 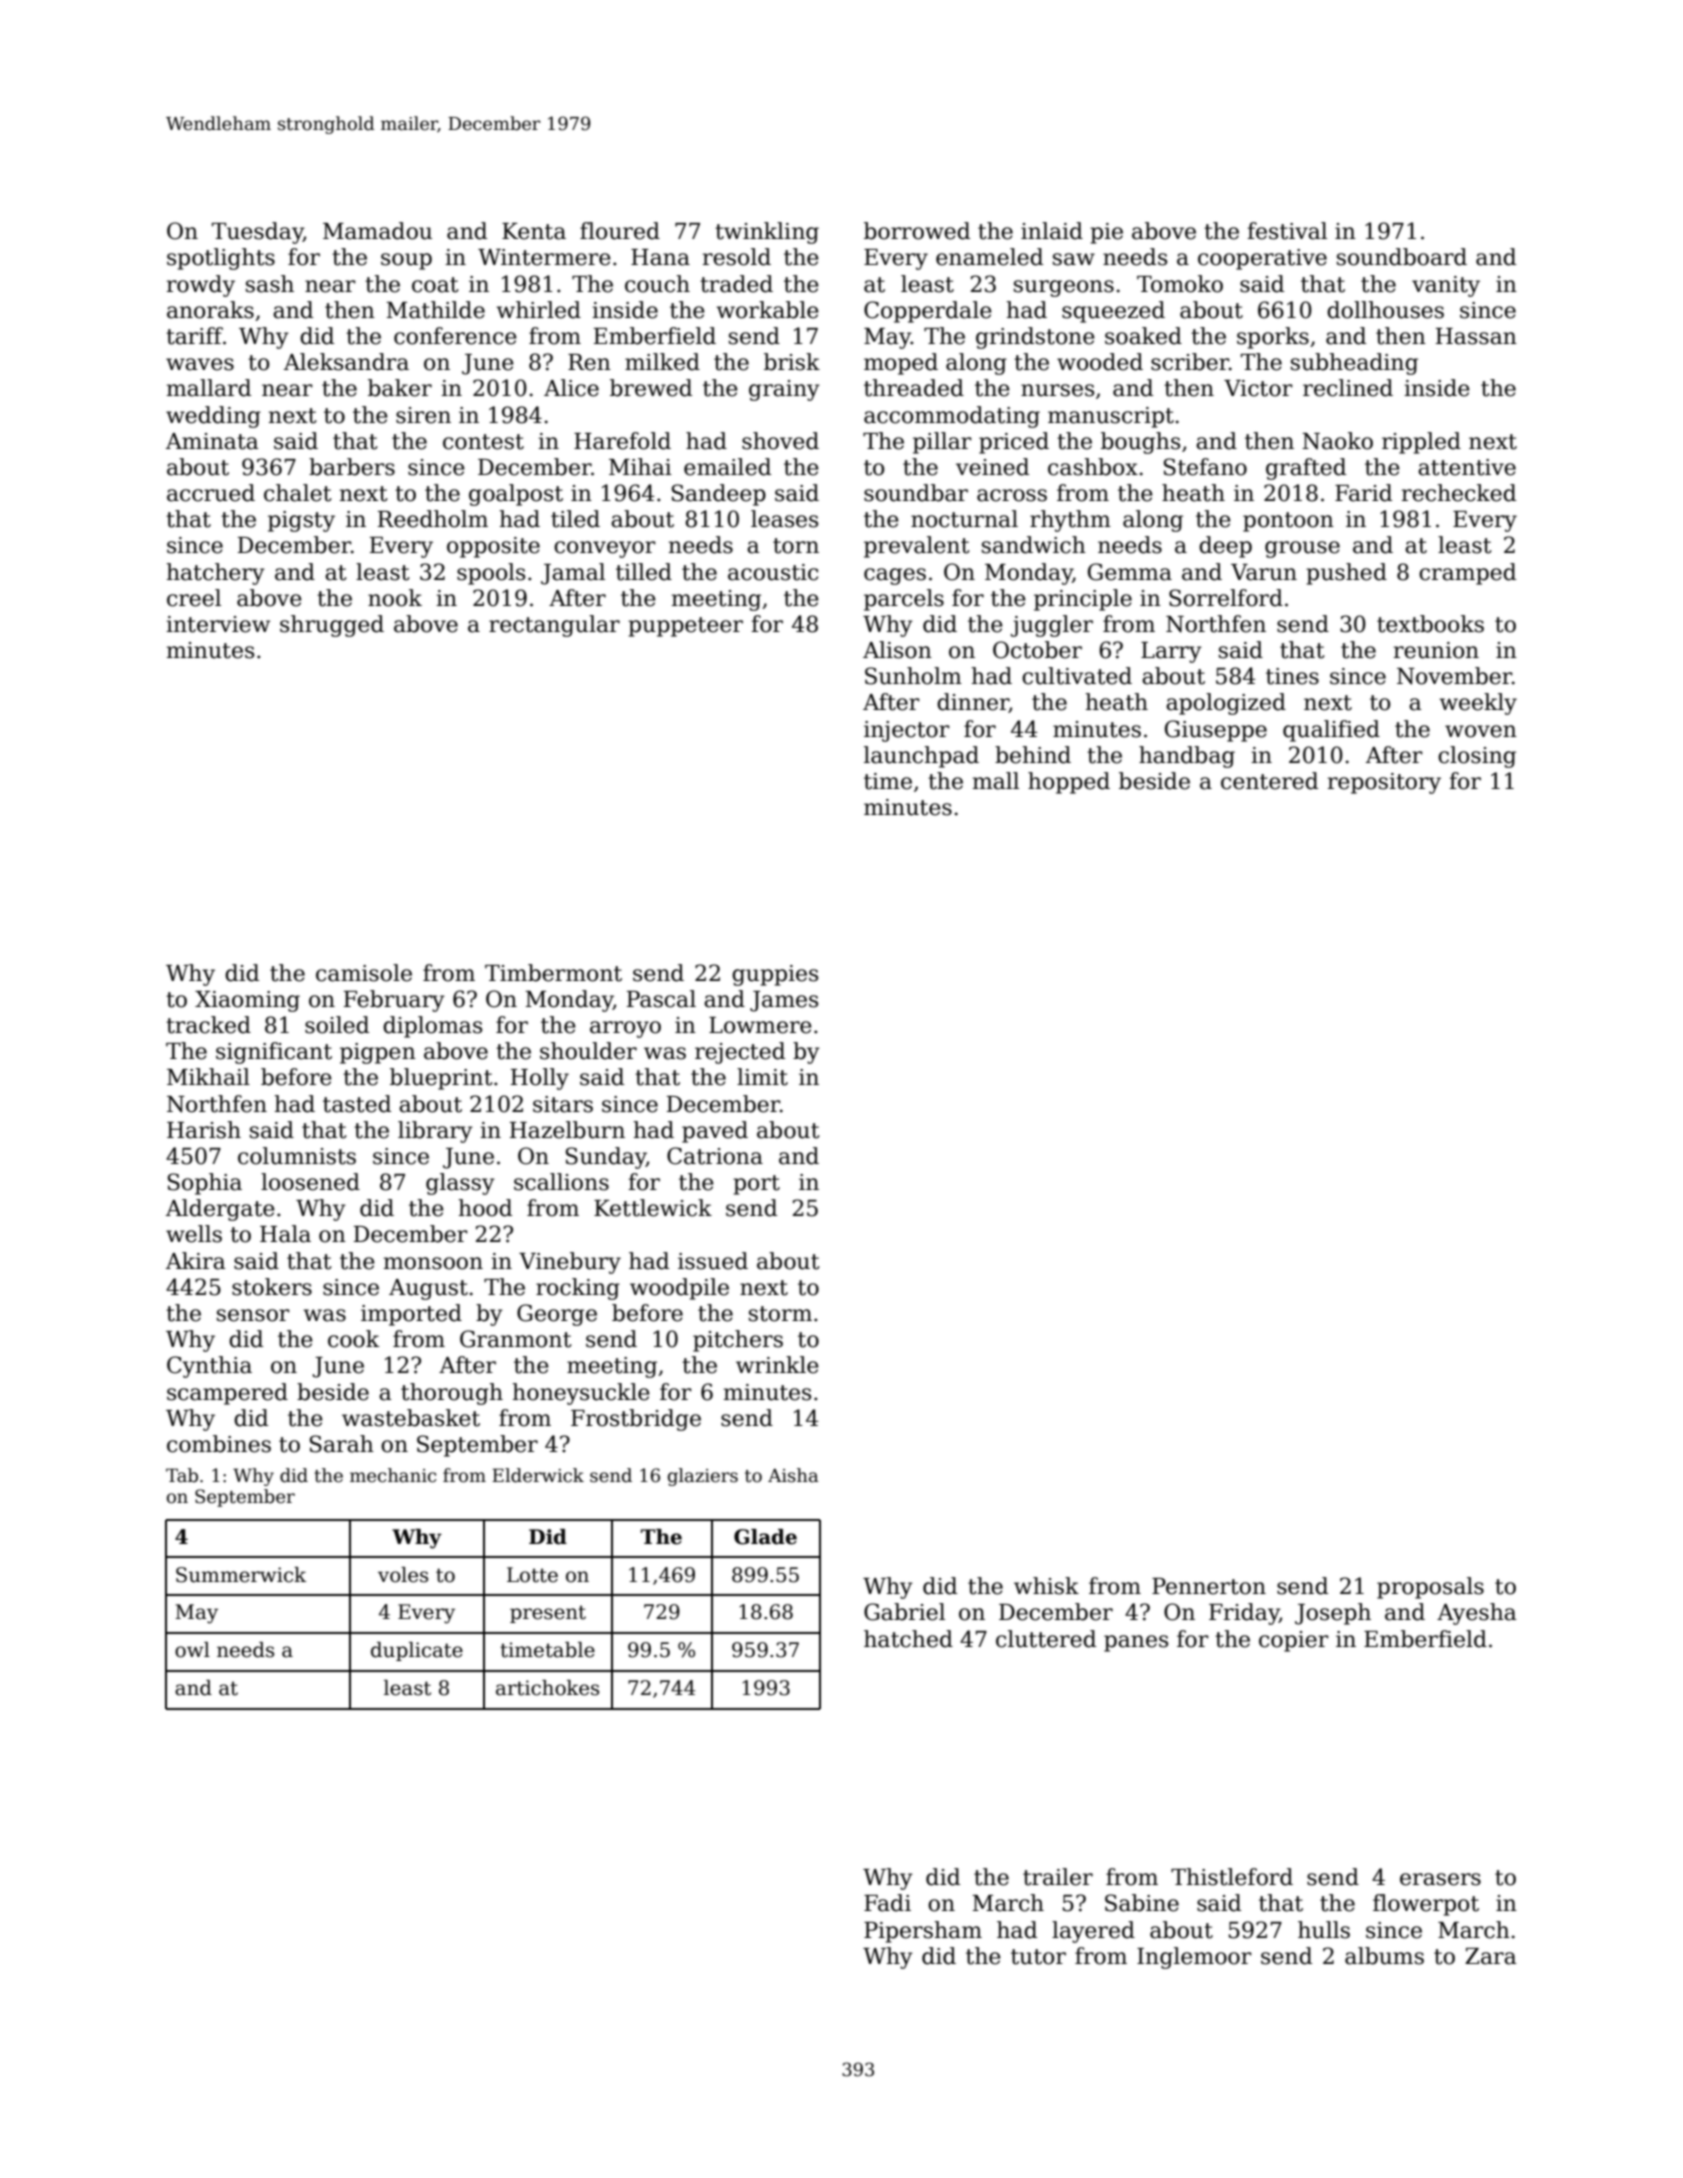 What do you see at coordinates (780, 1314) in the screenshot?
I see `storm` at bounding box center [780, 1314].
